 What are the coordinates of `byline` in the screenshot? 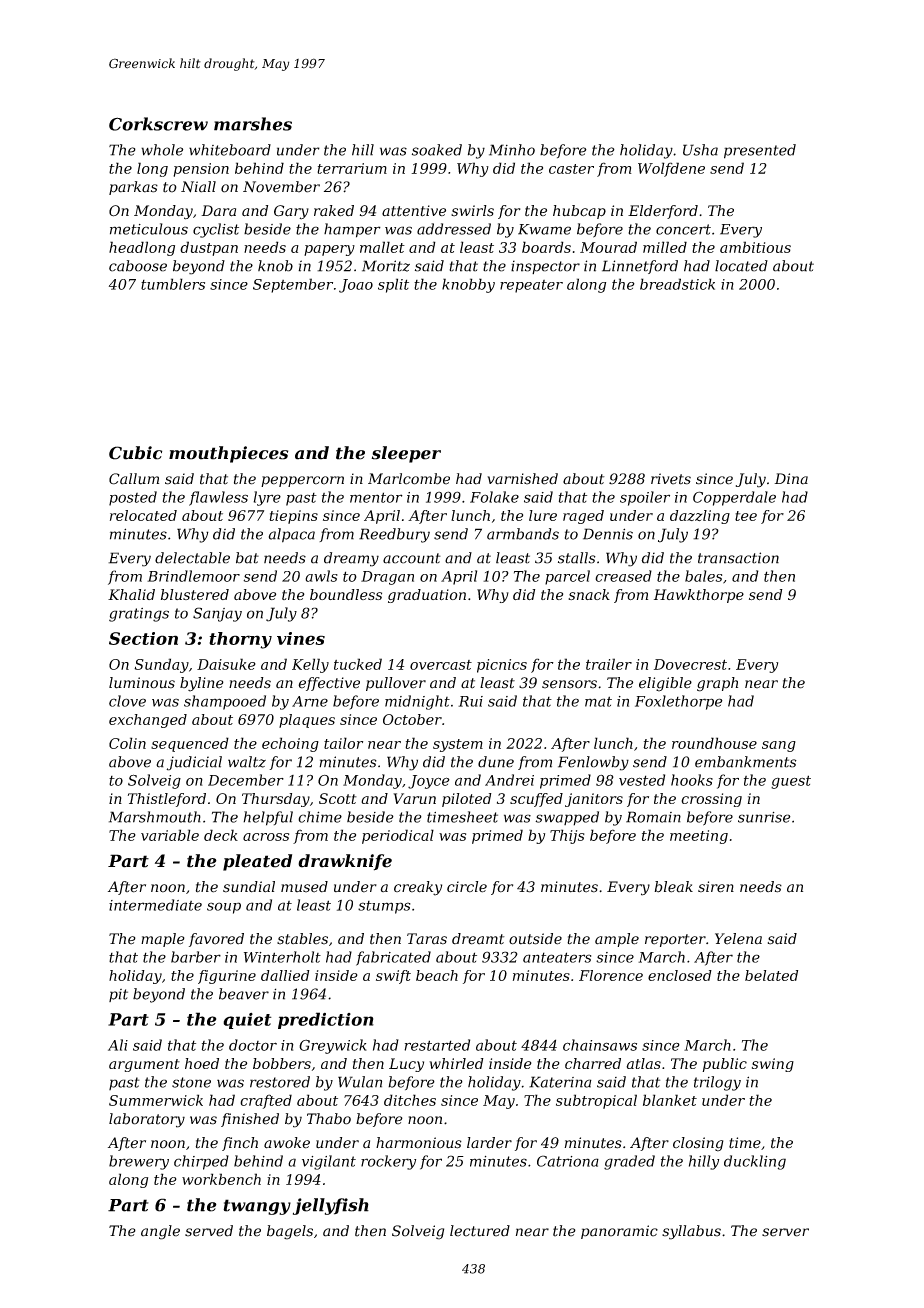 It's located at (202, 684).
